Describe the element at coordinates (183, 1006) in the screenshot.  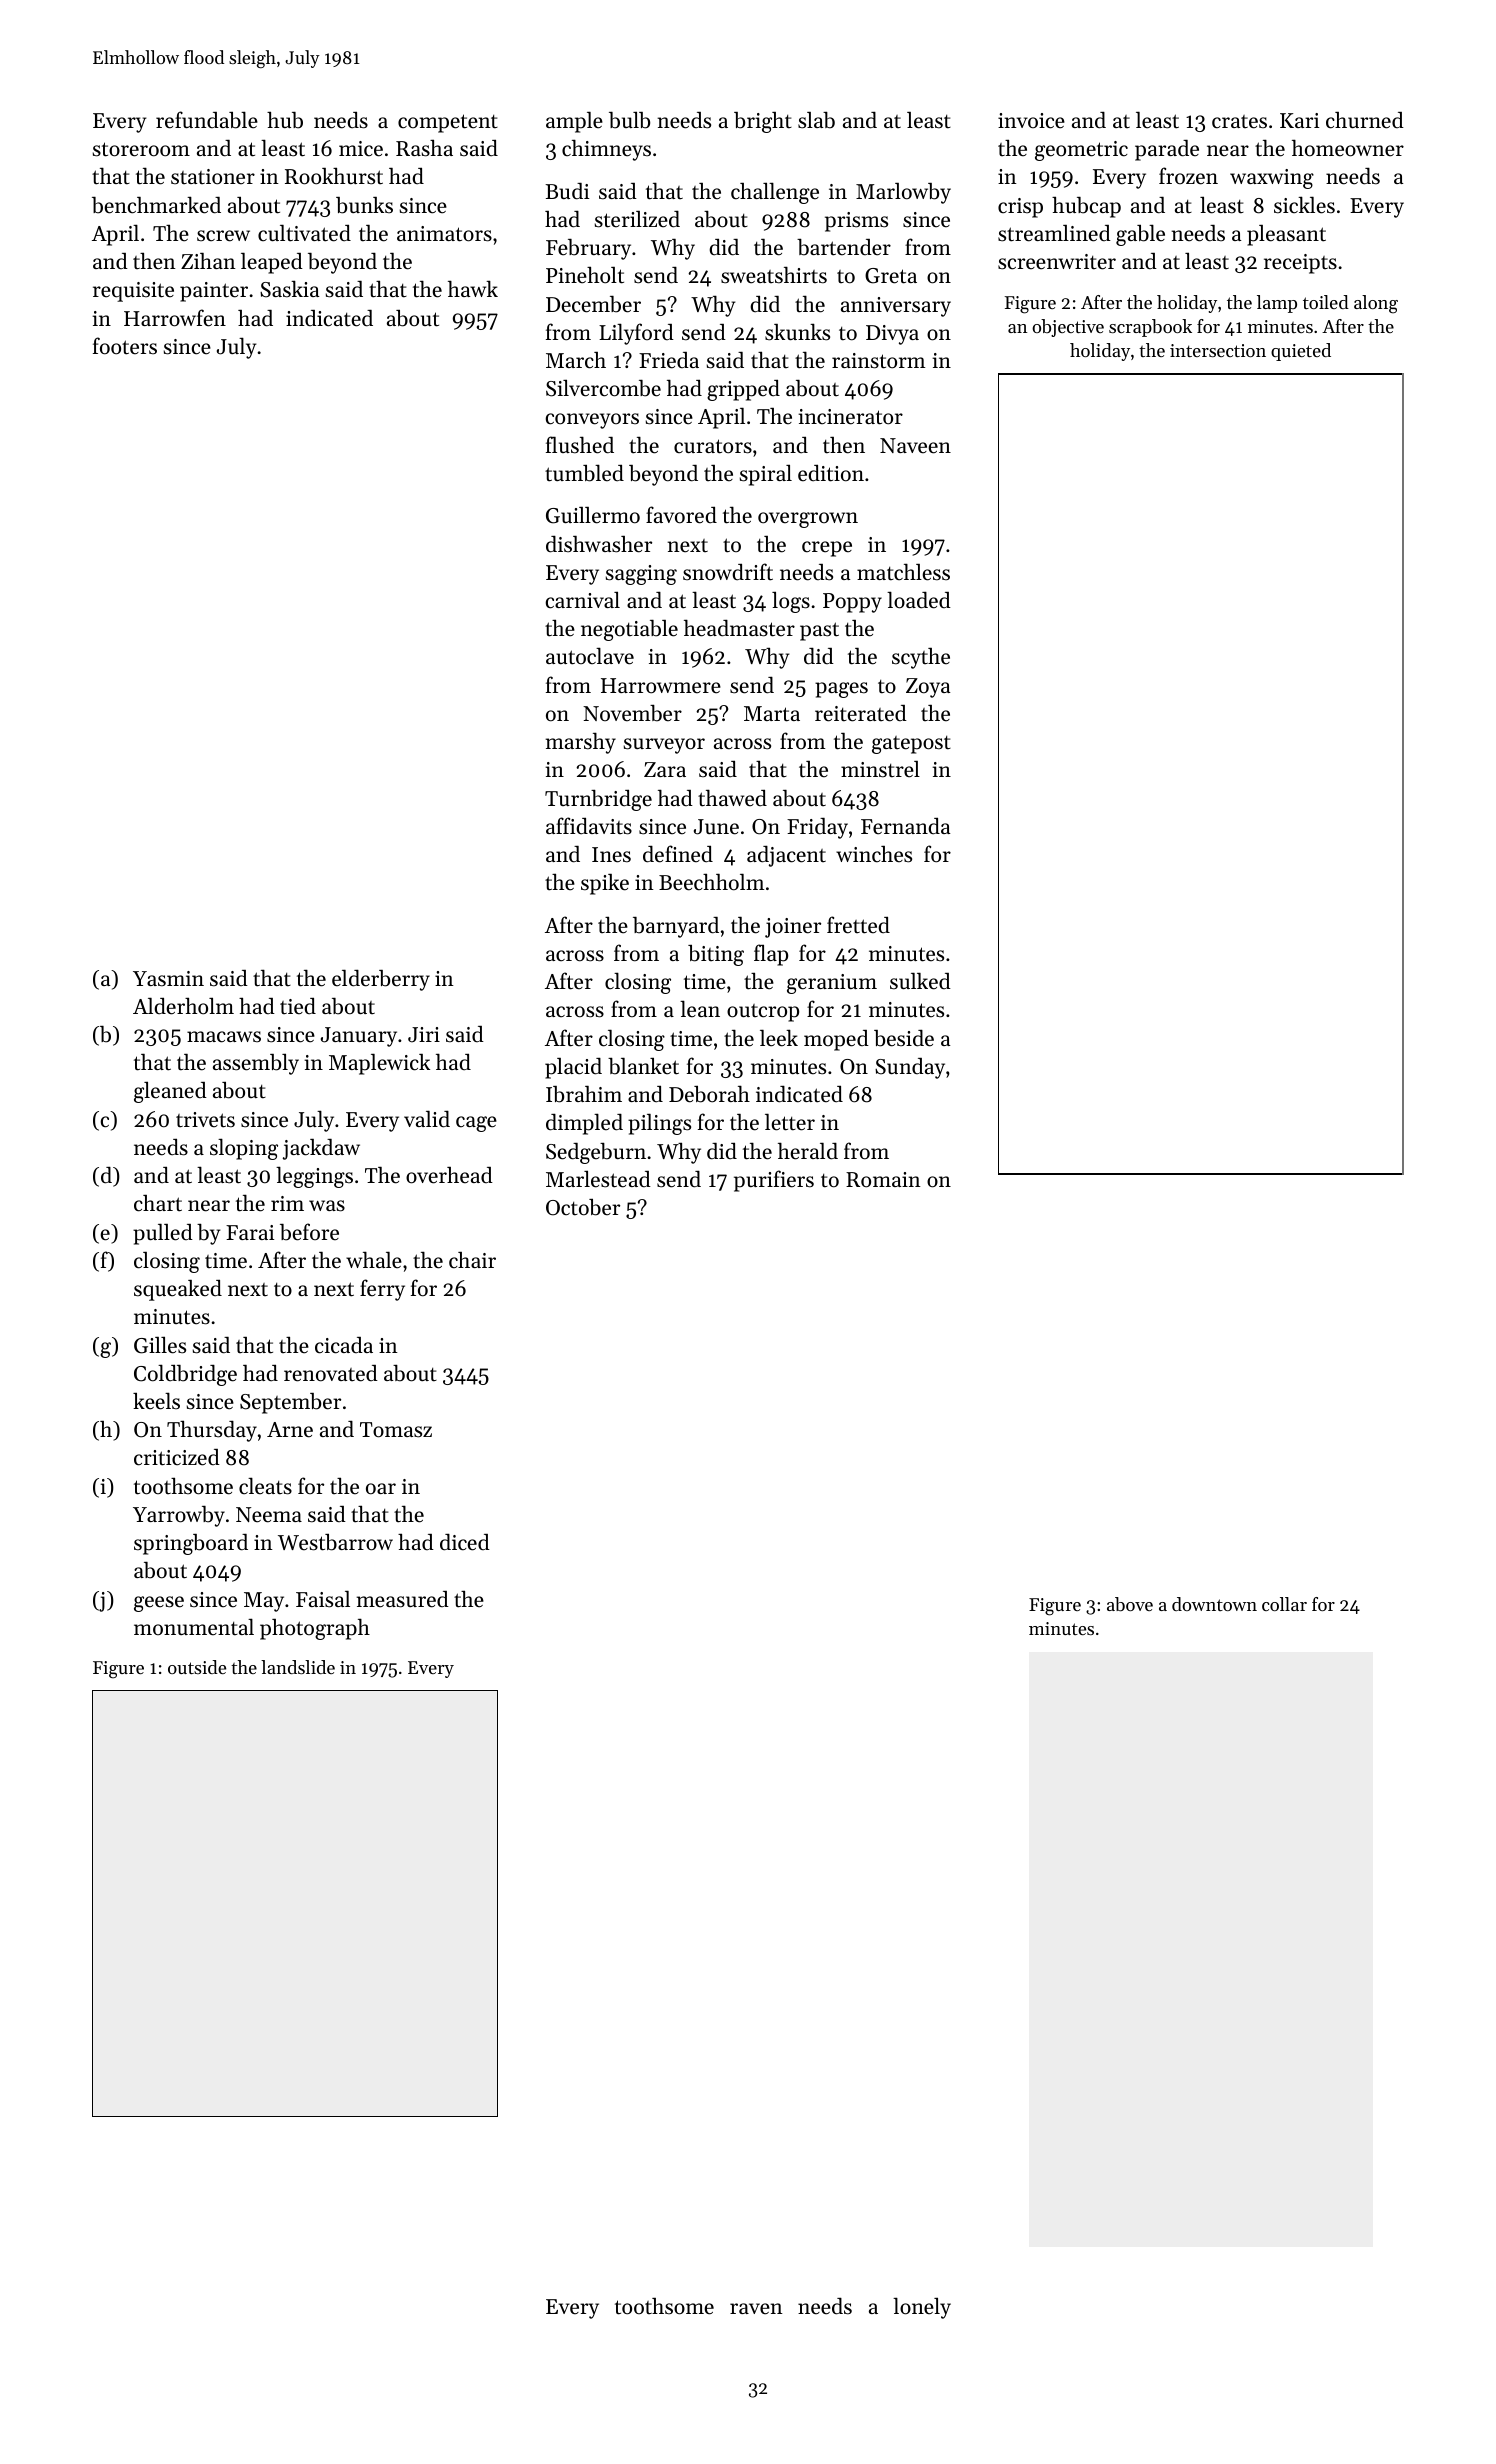
I see `Alderholm` at that location.
